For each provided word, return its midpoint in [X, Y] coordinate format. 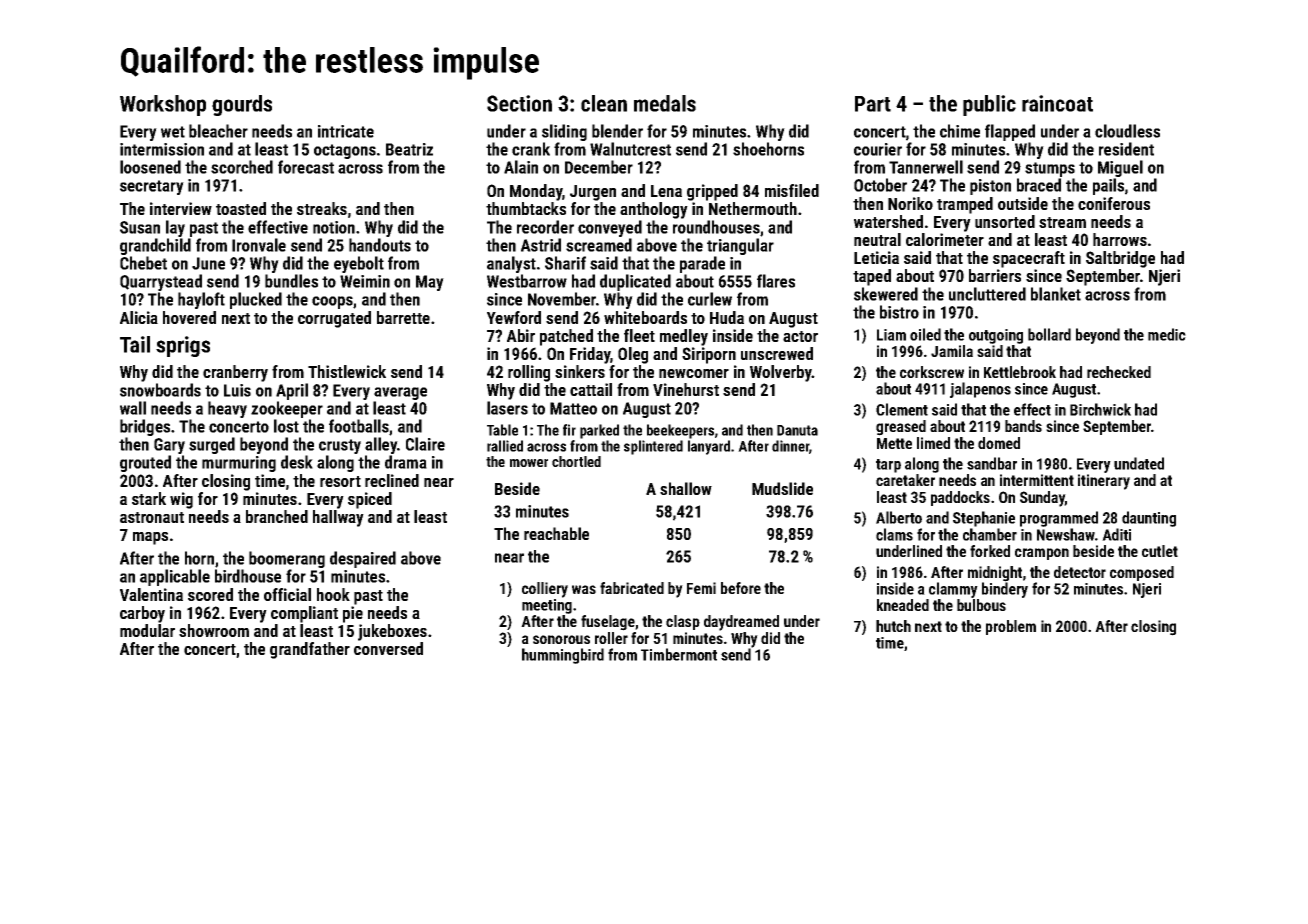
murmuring [239, 464]
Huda [727, 317]
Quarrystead [161, 282]
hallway [338, 518]
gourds [242, 105]
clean [604, 103]
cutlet [1160, 551]
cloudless [1127, 131]
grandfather [310, 650]
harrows [1120, 239]
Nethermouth [753, 208]
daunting [1149, 519]
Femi [701, 588]
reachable [556, 533]
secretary [152, 187]
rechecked [1119, 372]
